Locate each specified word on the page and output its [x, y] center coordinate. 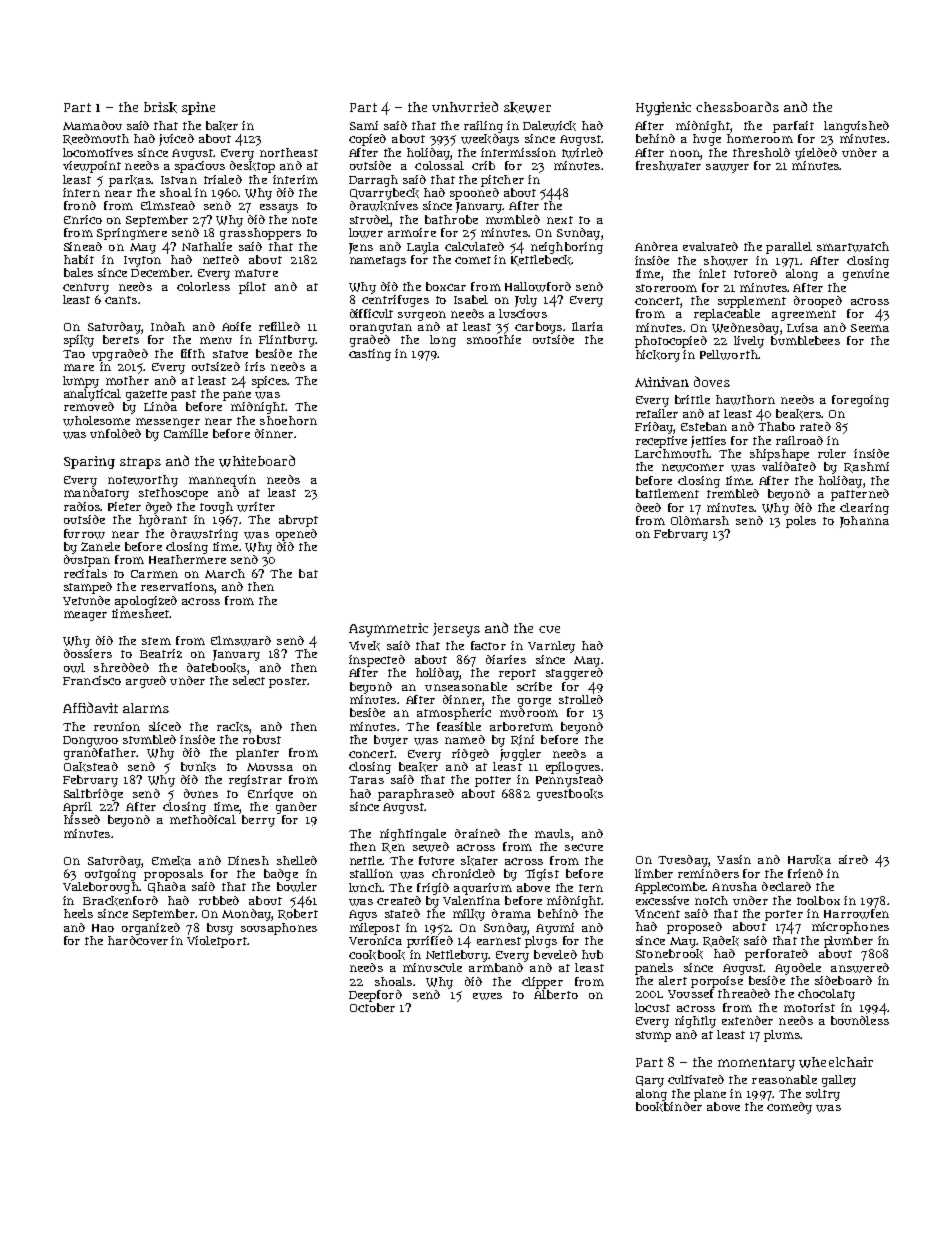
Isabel [471, 299]
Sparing [89, 462]
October [372, 1007]
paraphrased [416, 795]
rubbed [219, 900]
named [465, 739]
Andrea [656, 246]
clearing [864, 509]
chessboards [737, 106]
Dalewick [549, 126]
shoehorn [288, 420]
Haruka [809, 860]
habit [79, 259]
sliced [165, 726]
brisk [160, 107]
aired [853, 859]
